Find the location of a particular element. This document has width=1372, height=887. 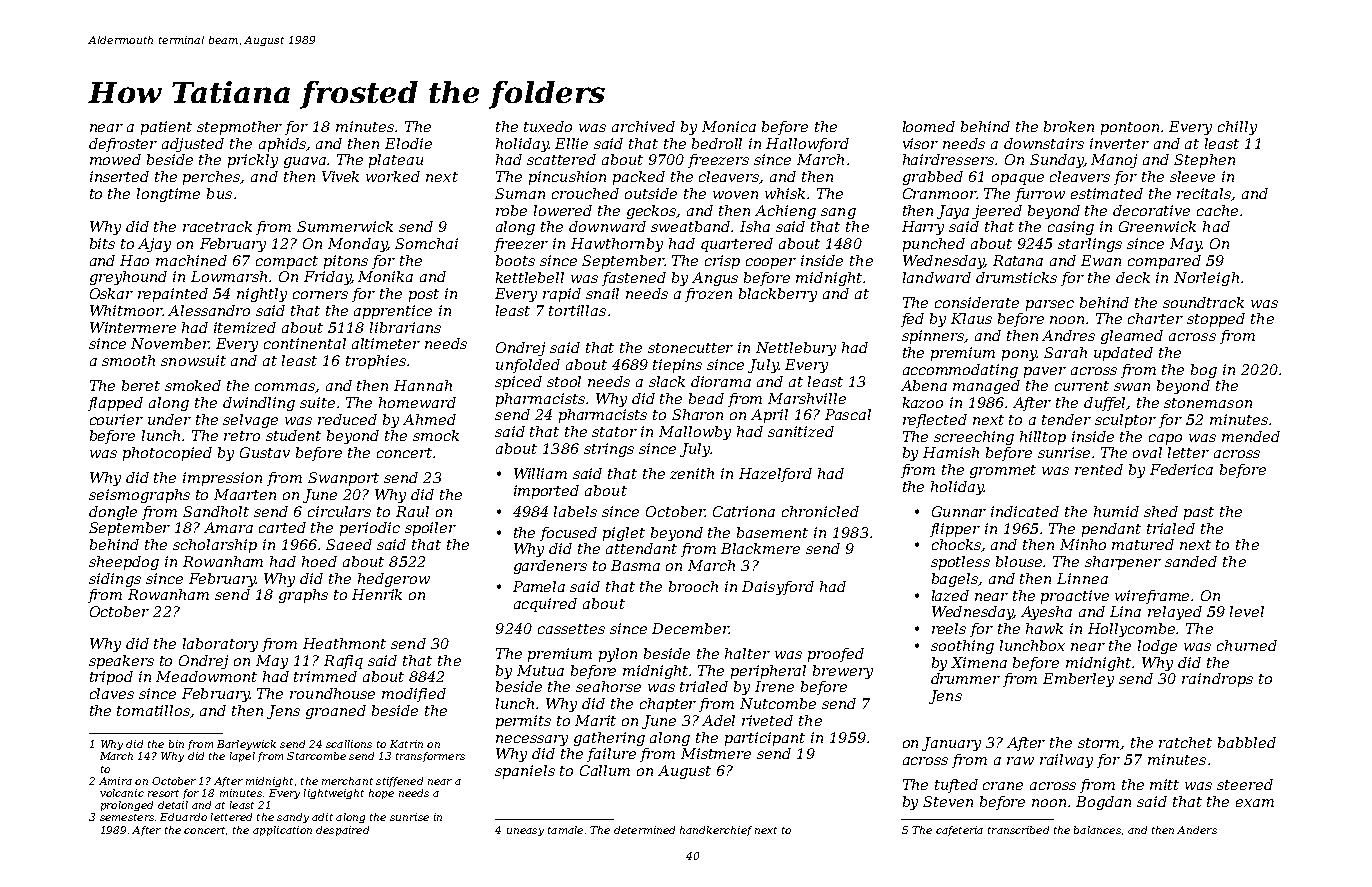

cafeteria is located at coordinates (959, 831).
